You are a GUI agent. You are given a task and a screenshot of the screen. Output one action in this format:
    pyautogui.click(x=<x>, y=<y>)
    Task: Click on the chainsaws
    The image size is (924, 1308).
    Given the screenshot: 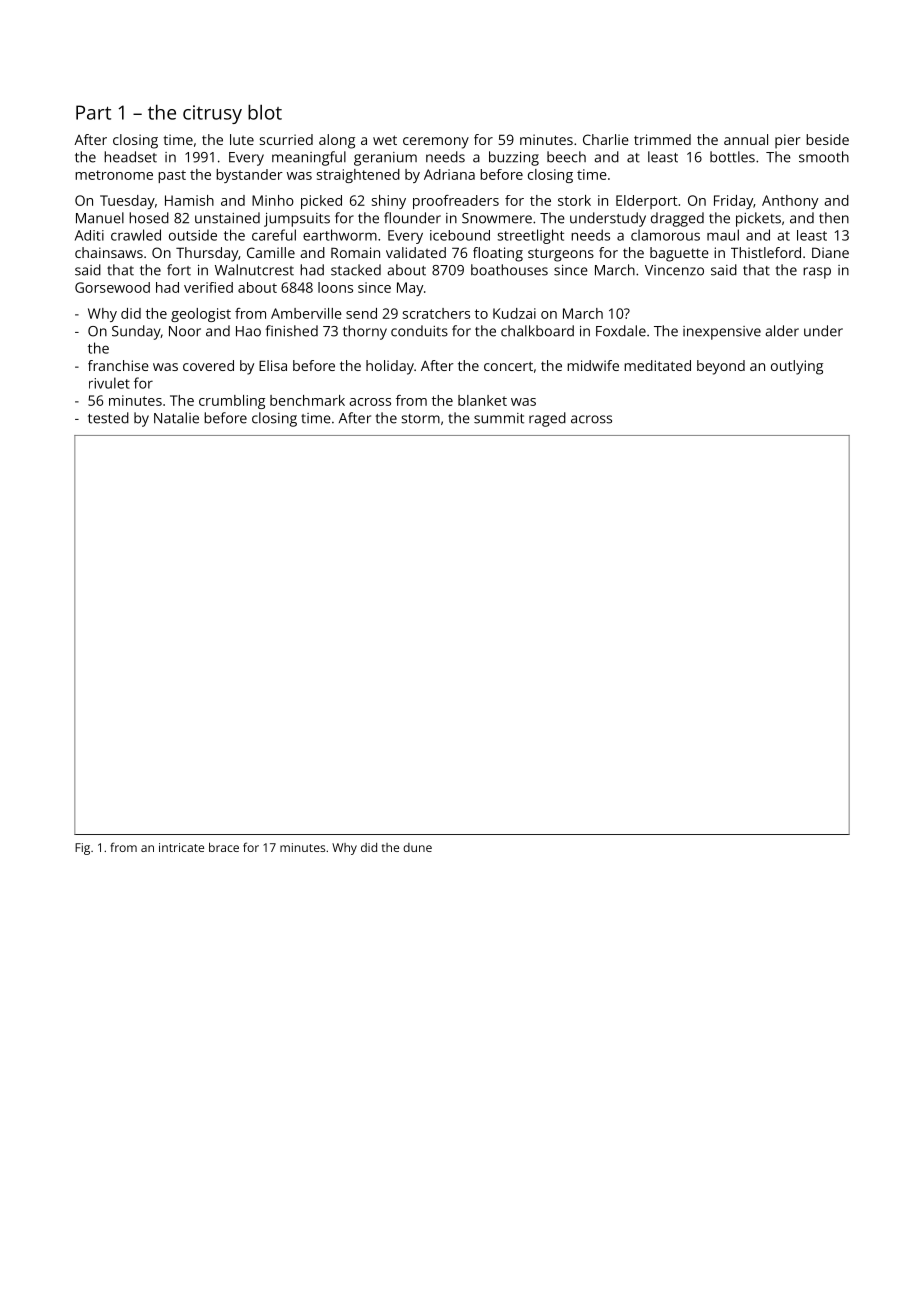 What is the action you would take?
    pyautogui.click(x=109, y=252)
